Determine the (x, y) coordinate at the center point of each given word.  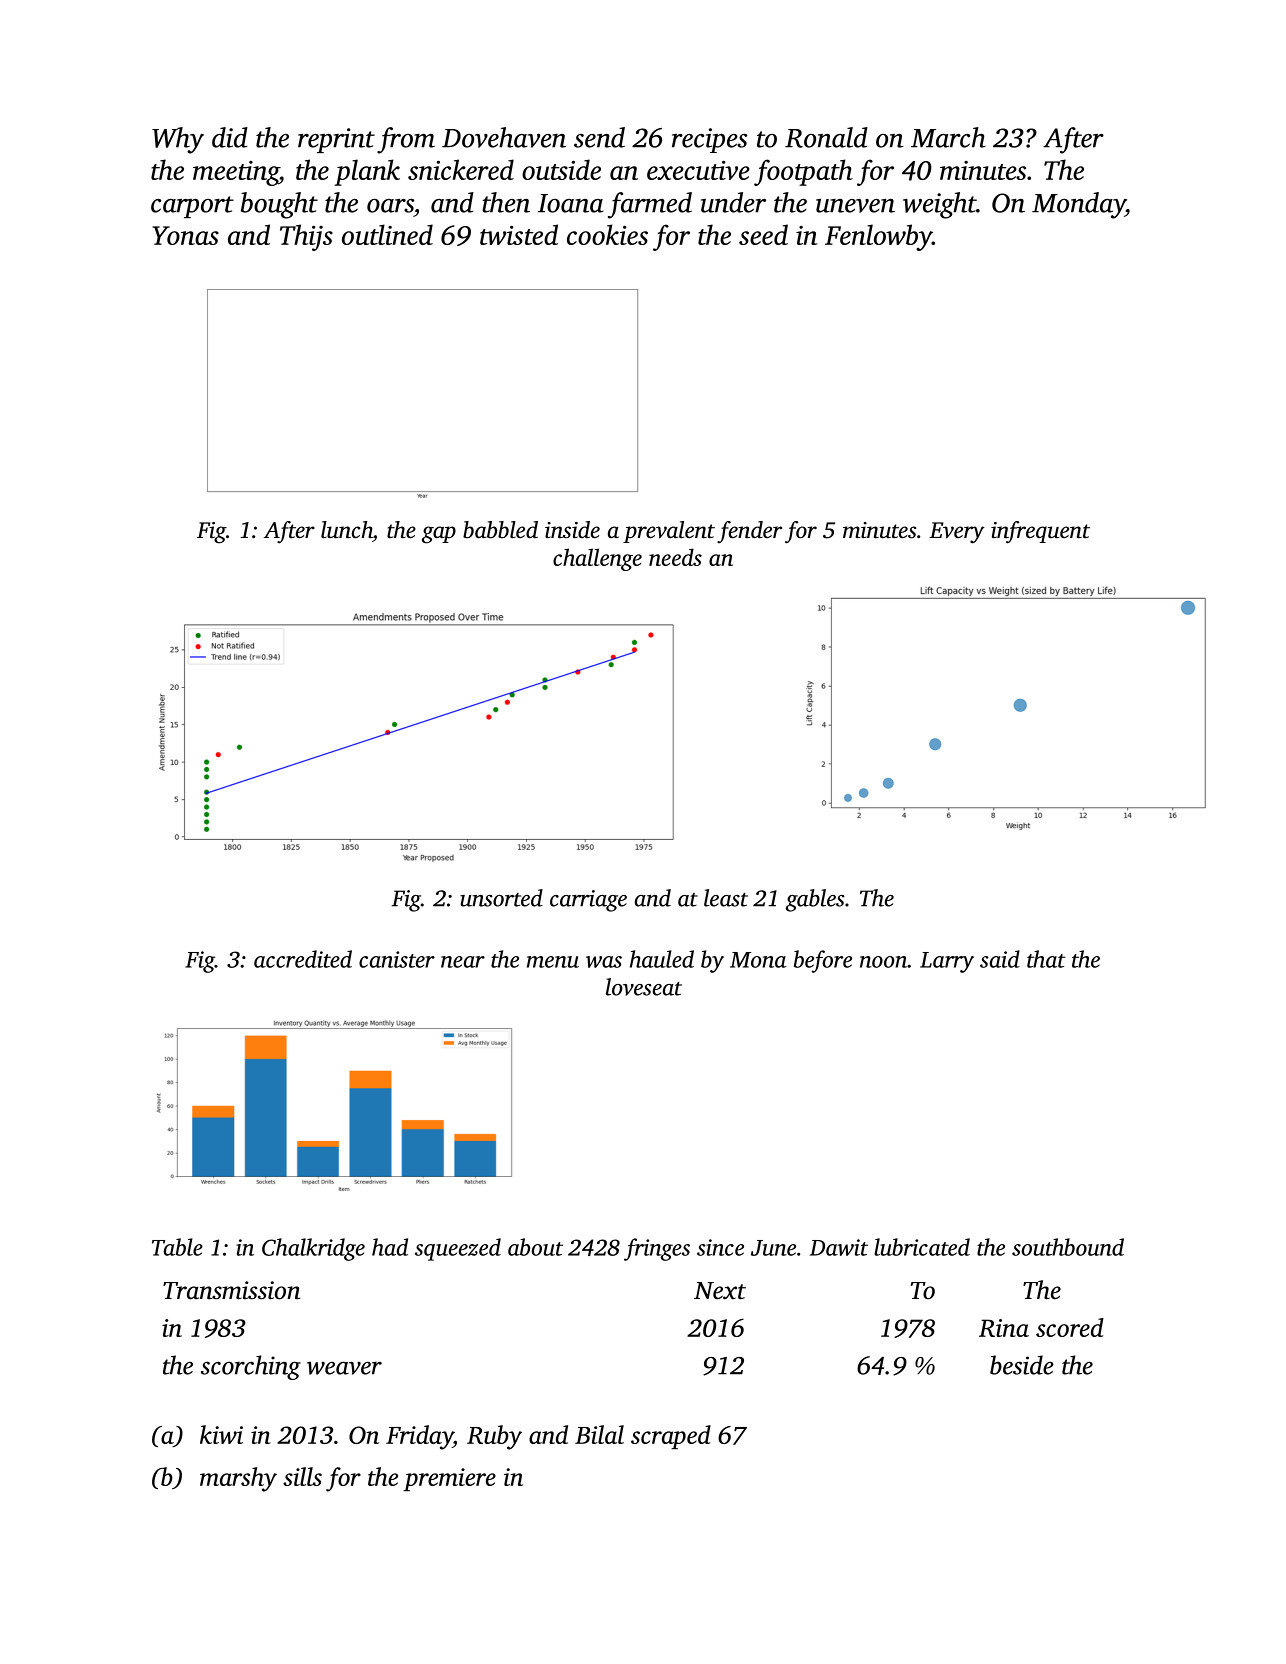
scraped (671, 1437)
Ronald (826, 137)
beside (1022, 1365)
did (230, 137)
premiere (449, 1479)
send (599, 137)
